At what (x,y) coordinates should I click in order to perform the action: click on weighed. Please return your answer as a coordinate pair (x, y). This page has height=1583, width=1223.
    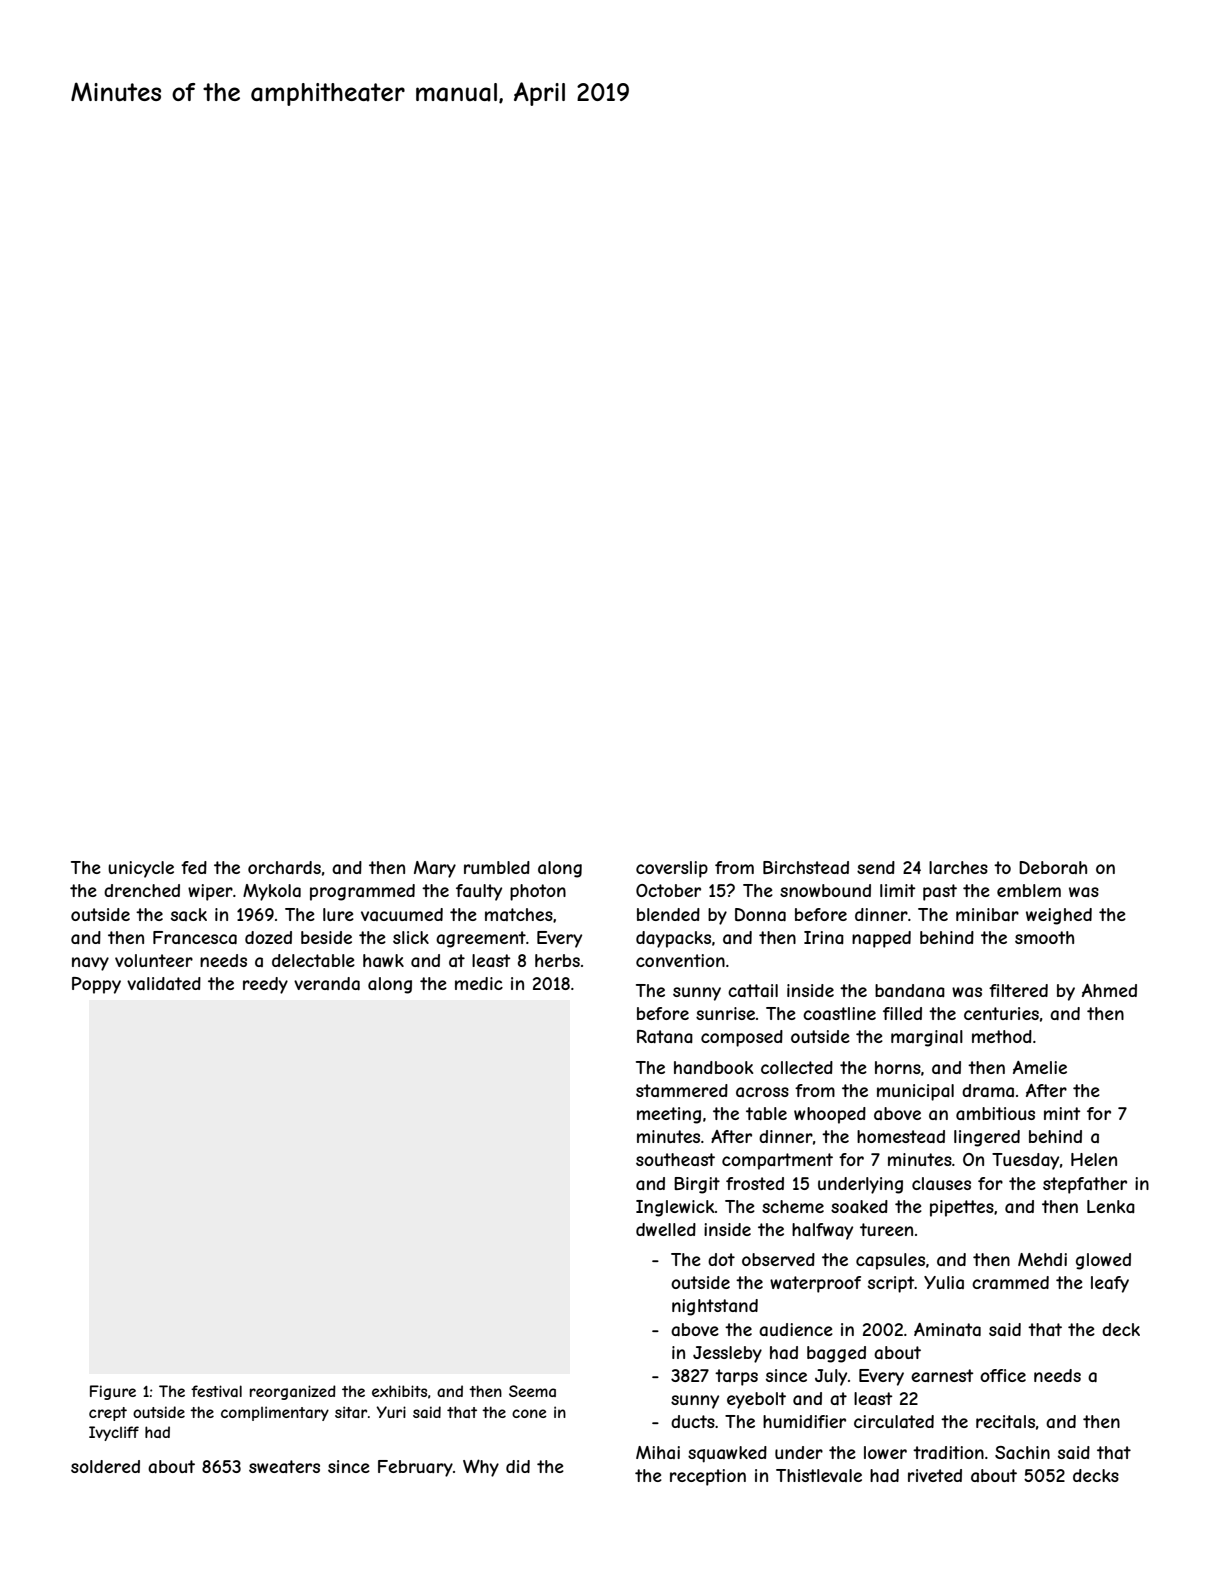
    Looking at the image, I should click on (1059, 916).
